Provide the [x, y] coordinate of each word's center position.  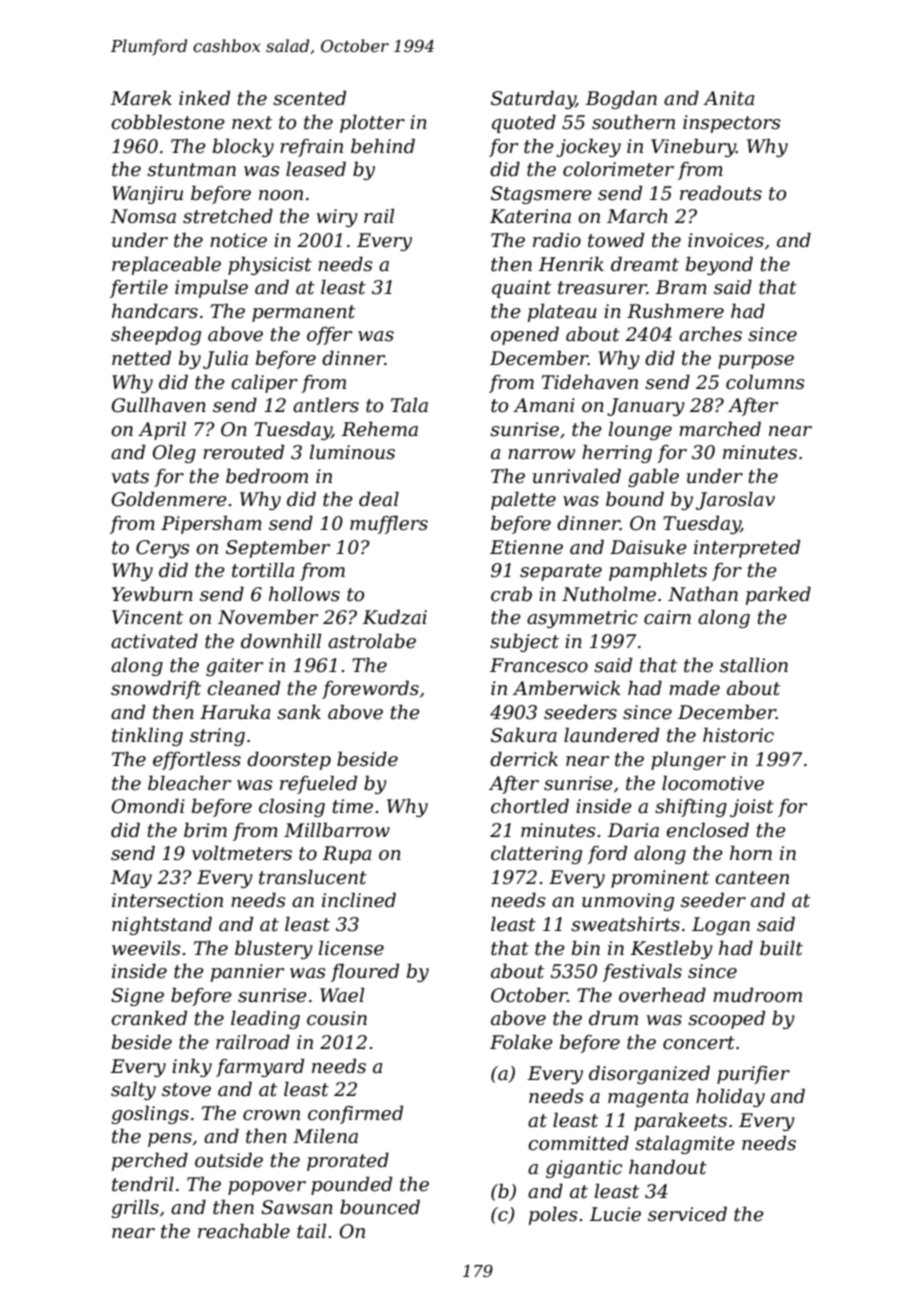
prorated [348, 1161]
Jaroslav [735, 500]
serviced [687, 1214]
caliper [264, 383]
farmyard [260, 1067]
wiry [337, 218]
